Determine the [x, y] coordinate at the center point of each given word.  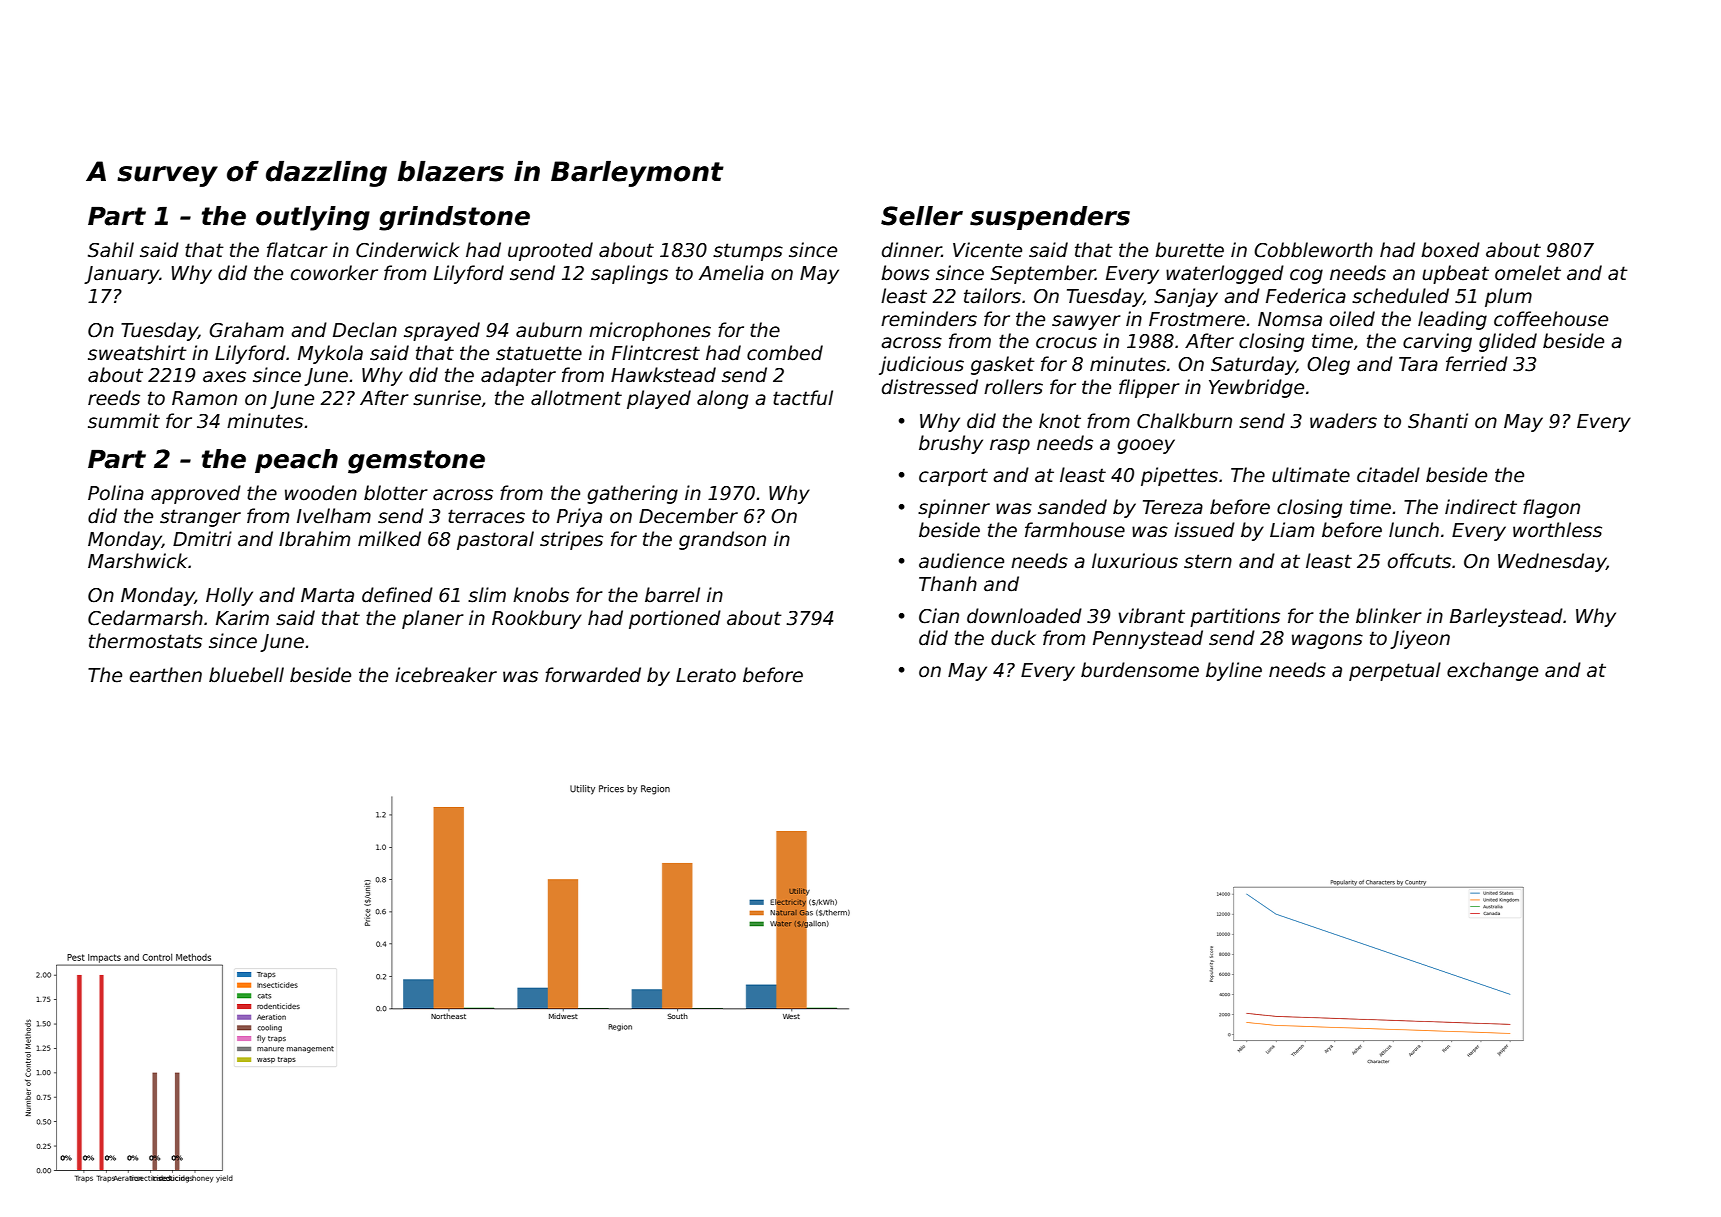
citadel [1388, 475]
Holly [229, 596]
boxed [1450, 250]
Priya [579, 517]
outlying [313, 218]
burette [1189, 250]
